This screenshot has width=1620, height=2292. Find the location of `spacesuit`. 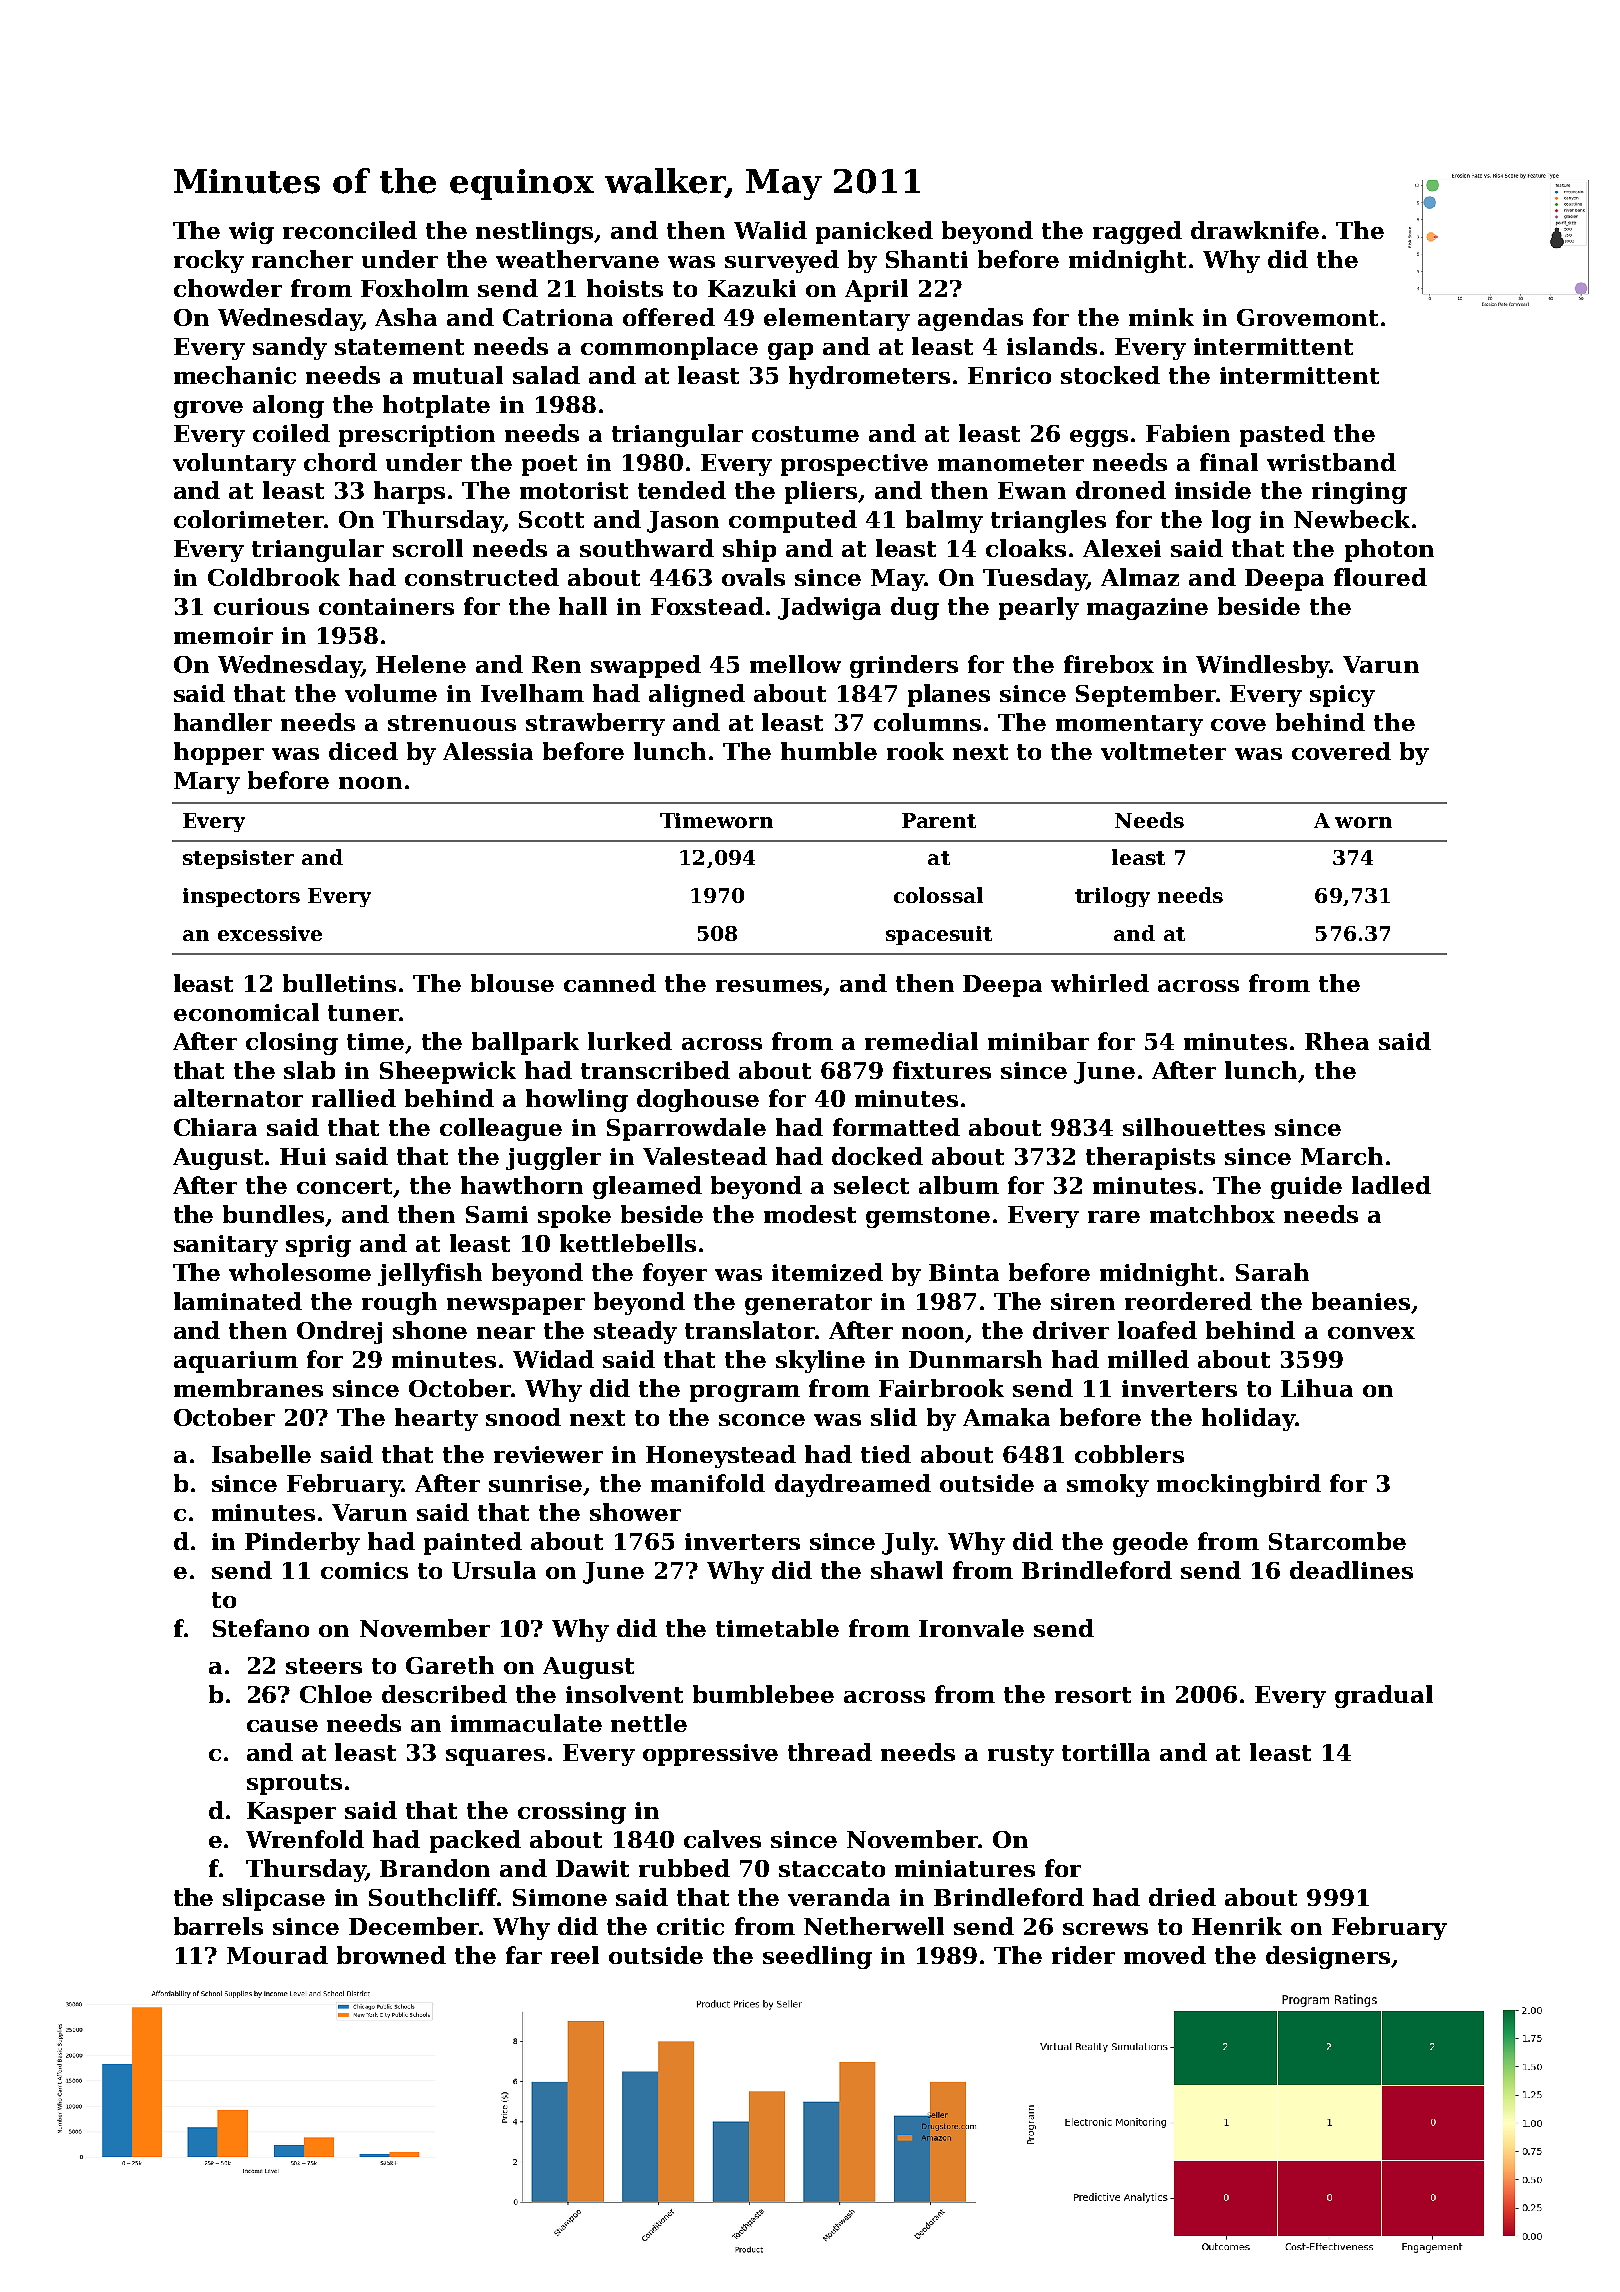

spacesuit is located at coordinates (939, 935).
